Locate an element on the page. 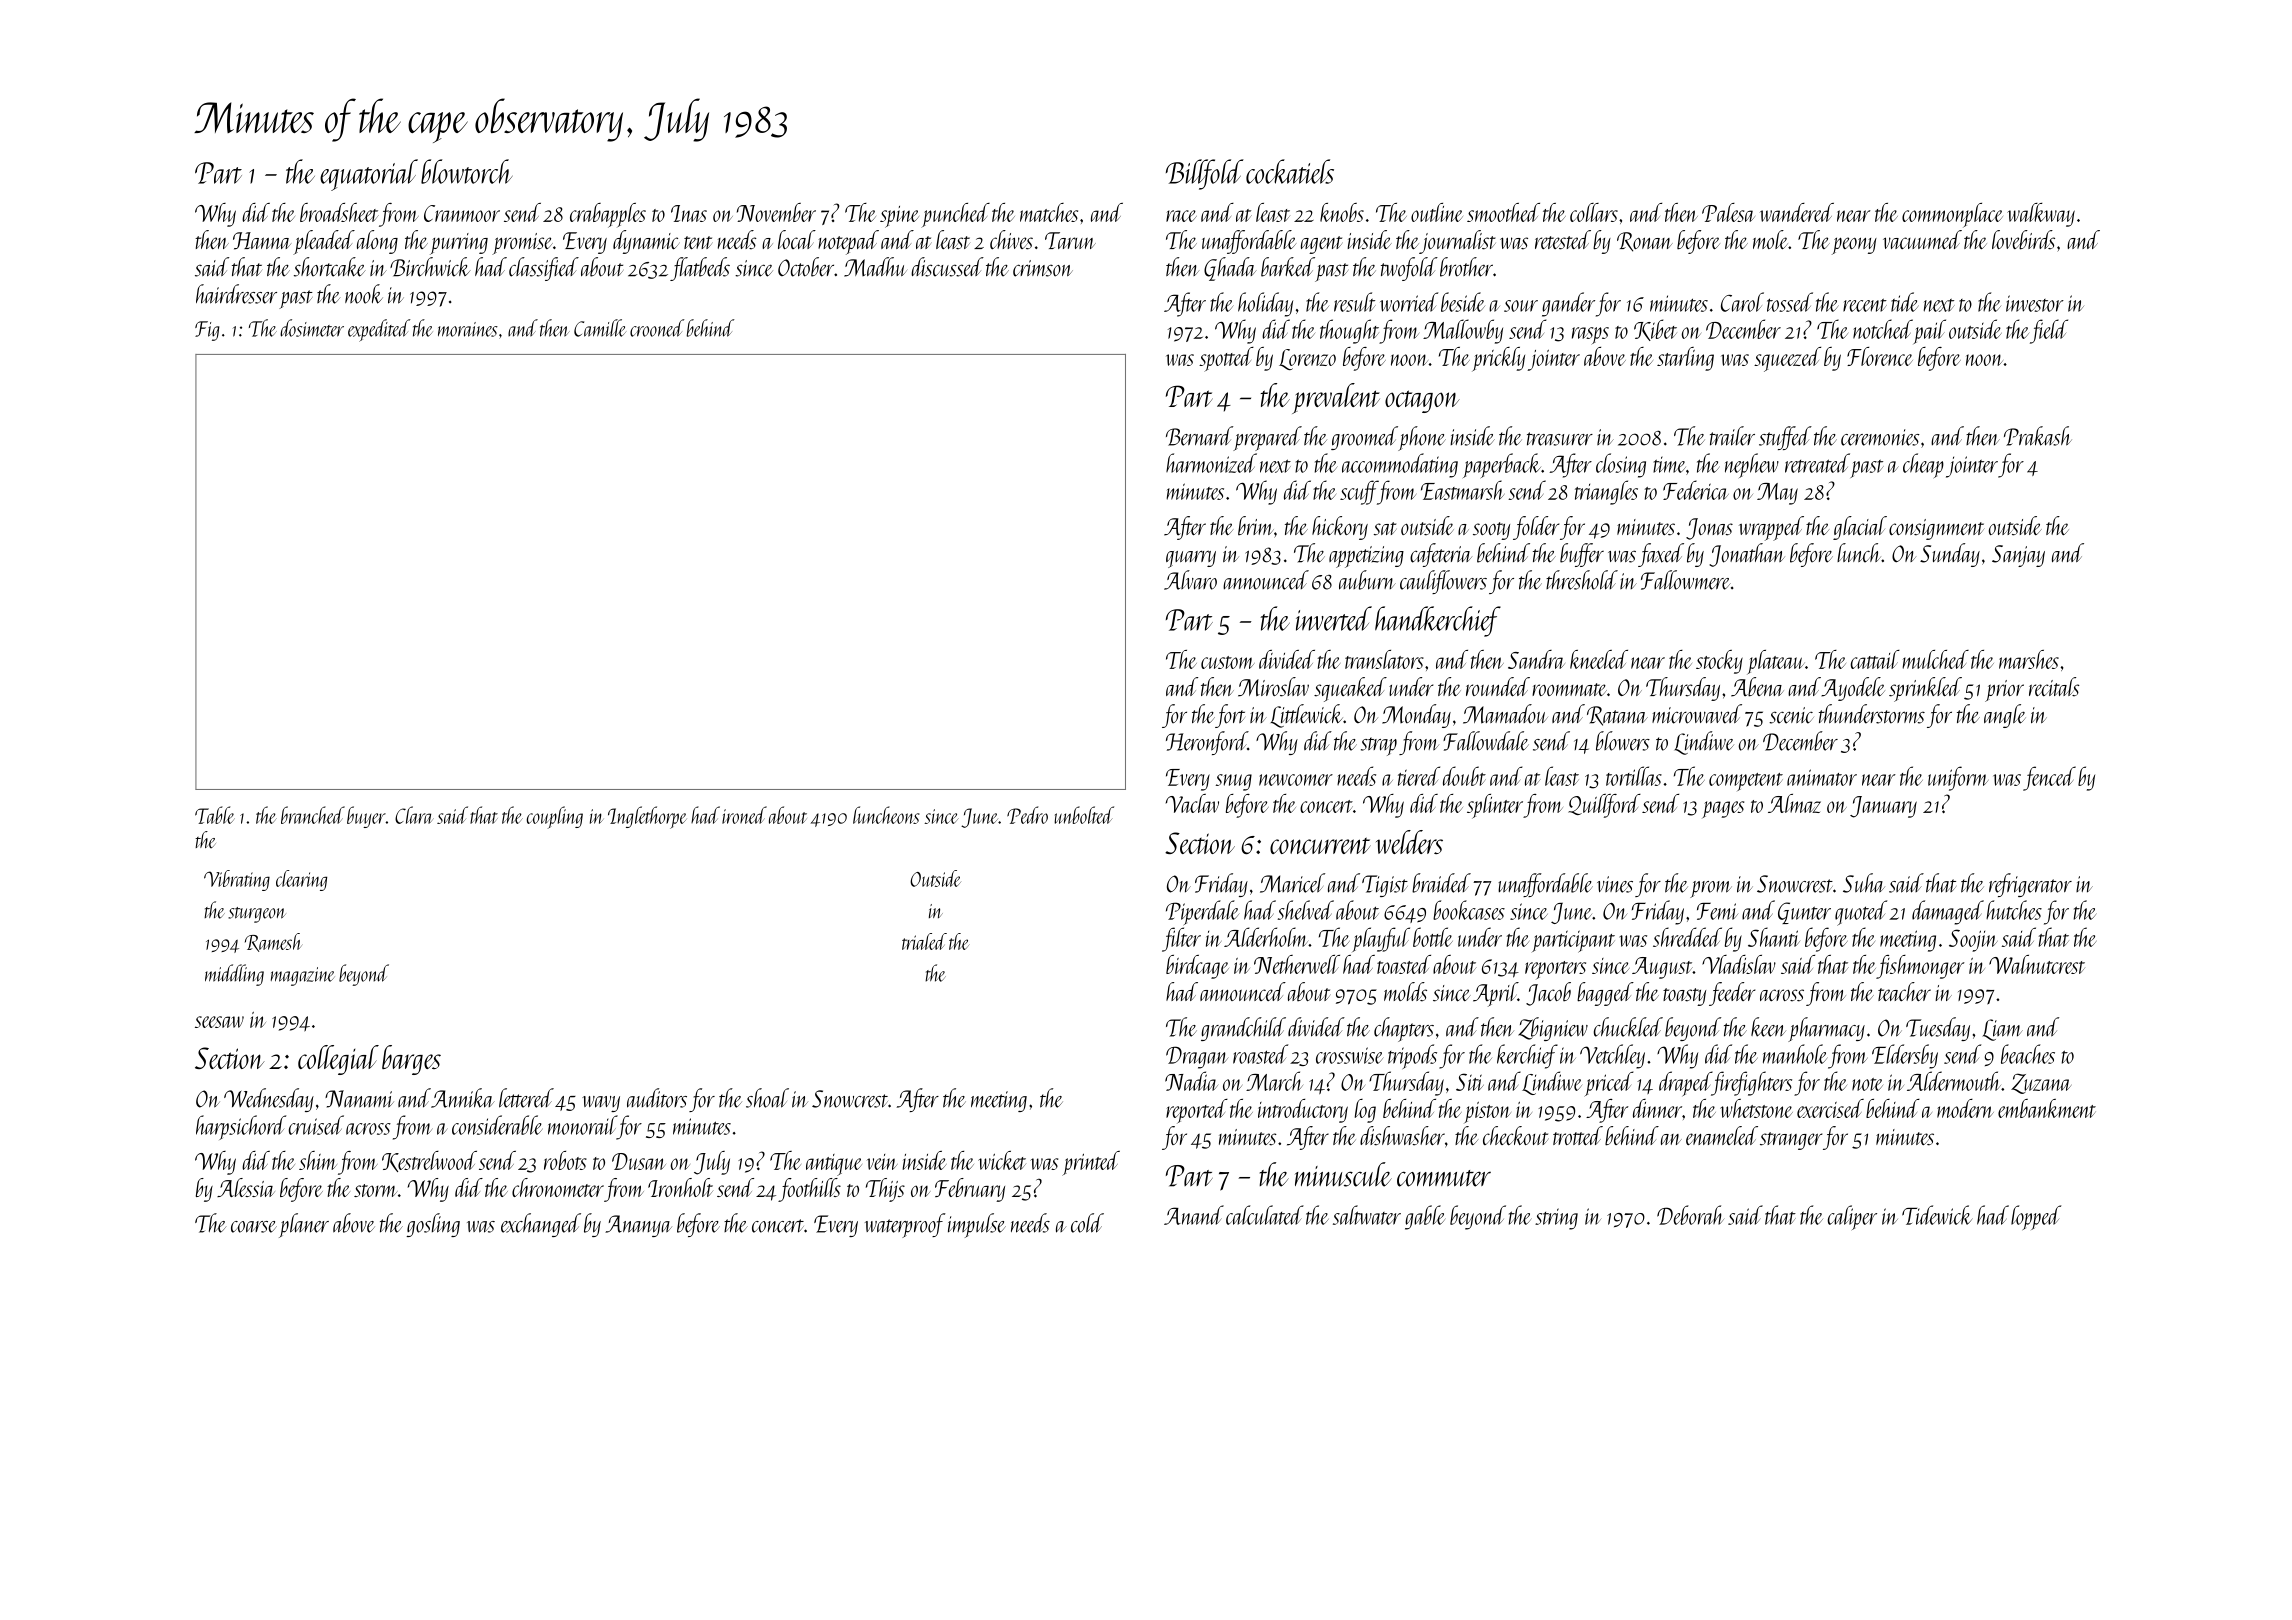 The height and width of the image is (1620, 2292). spine is located at coordinates (899, 217).
